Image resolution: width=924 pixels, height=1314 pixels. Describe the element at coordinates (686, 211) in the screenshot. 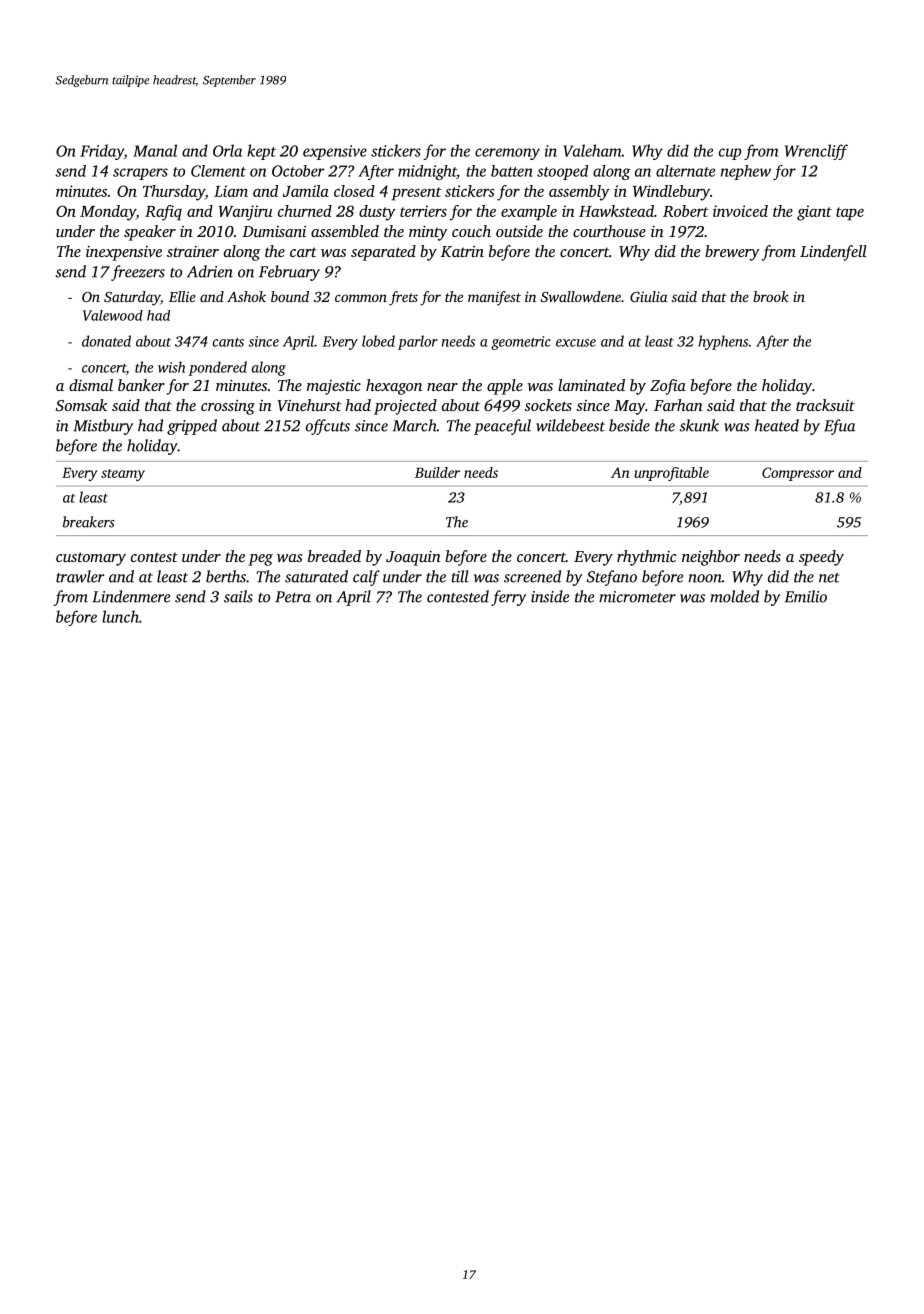

I see `Robert` at that location.
